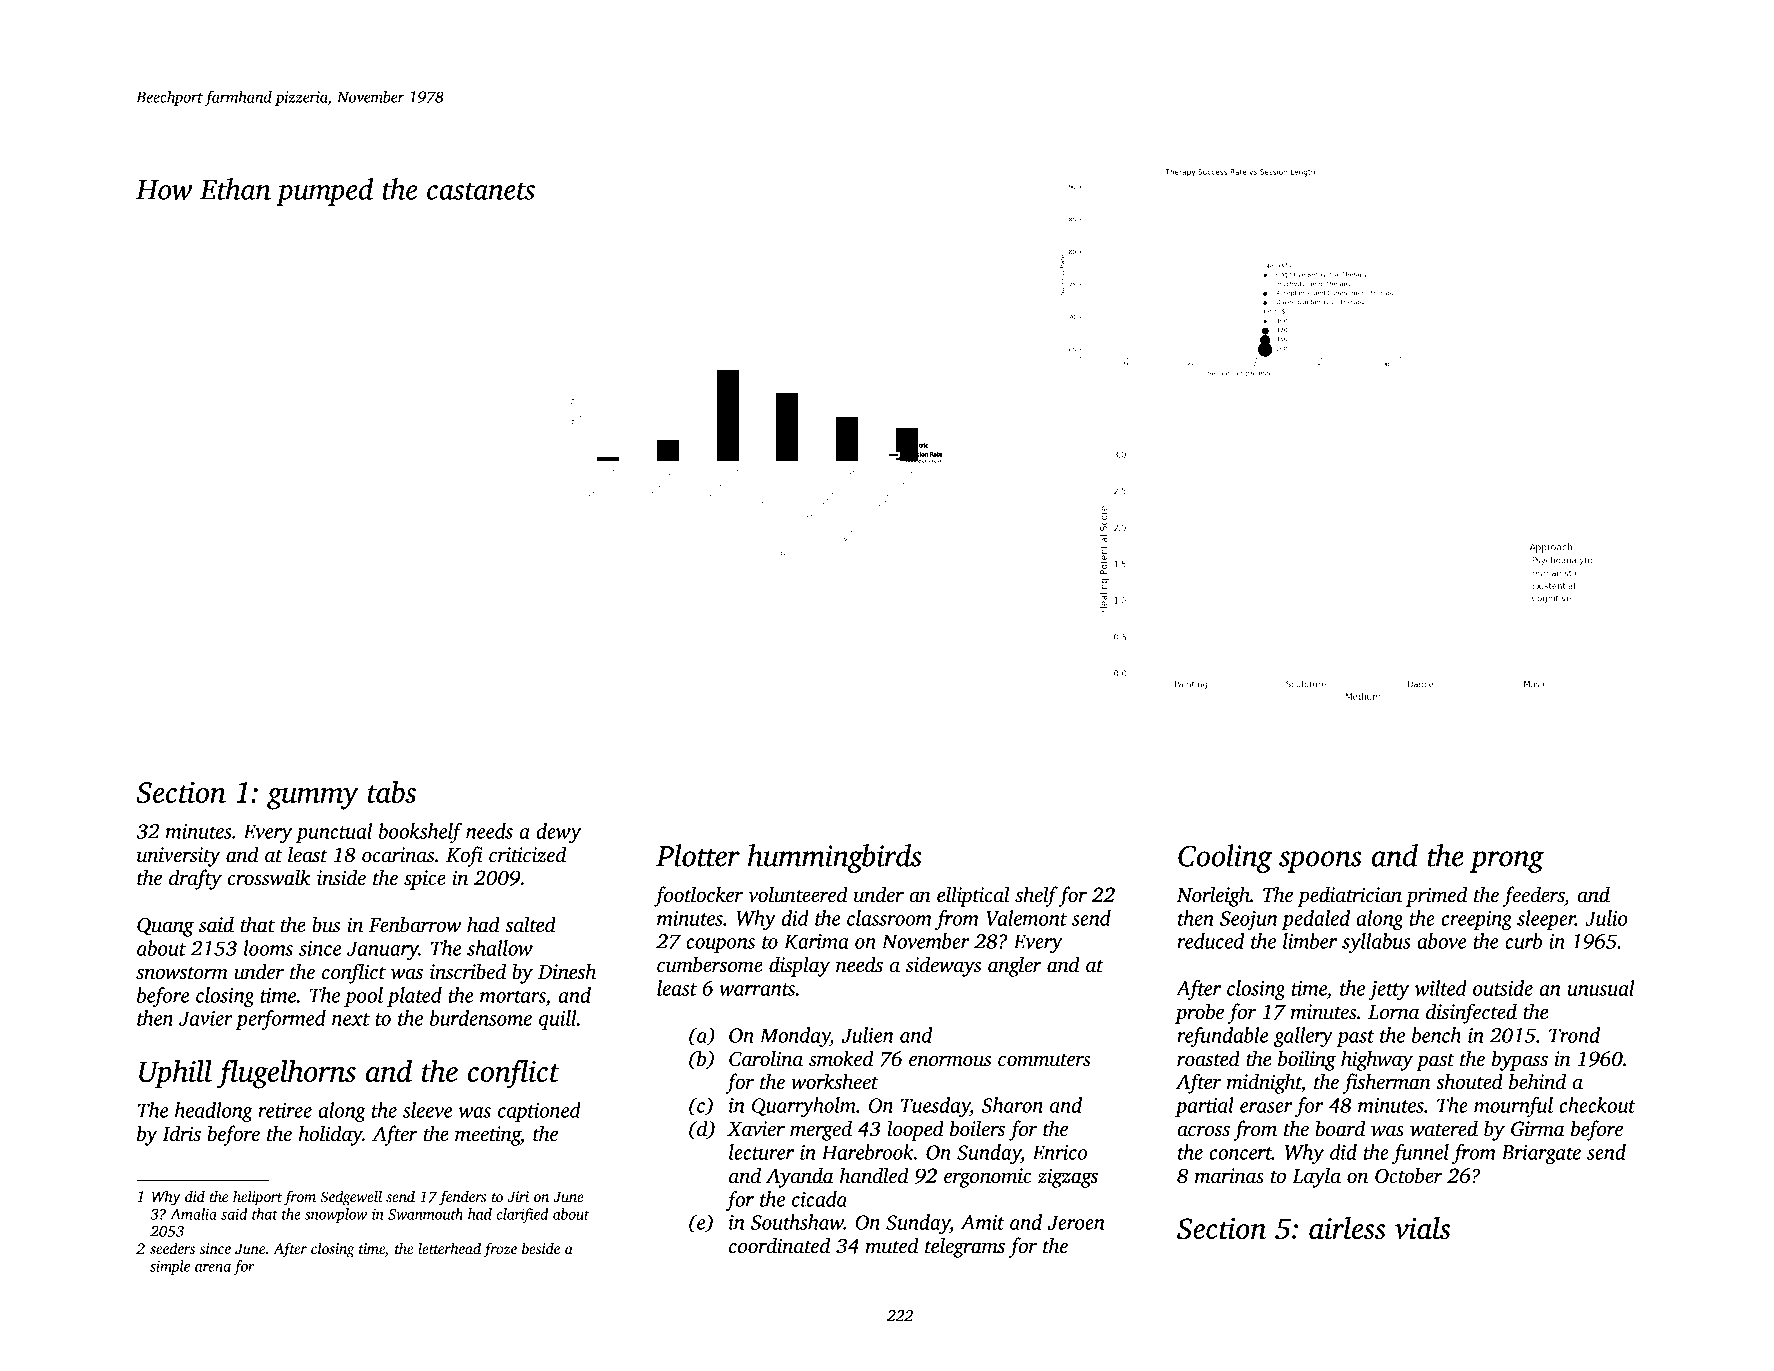 The image size is (1774, 1371). What do you see at coordinates (522, 1215) in the document?
I see `clarified` at bounding box center [522, 1215].
